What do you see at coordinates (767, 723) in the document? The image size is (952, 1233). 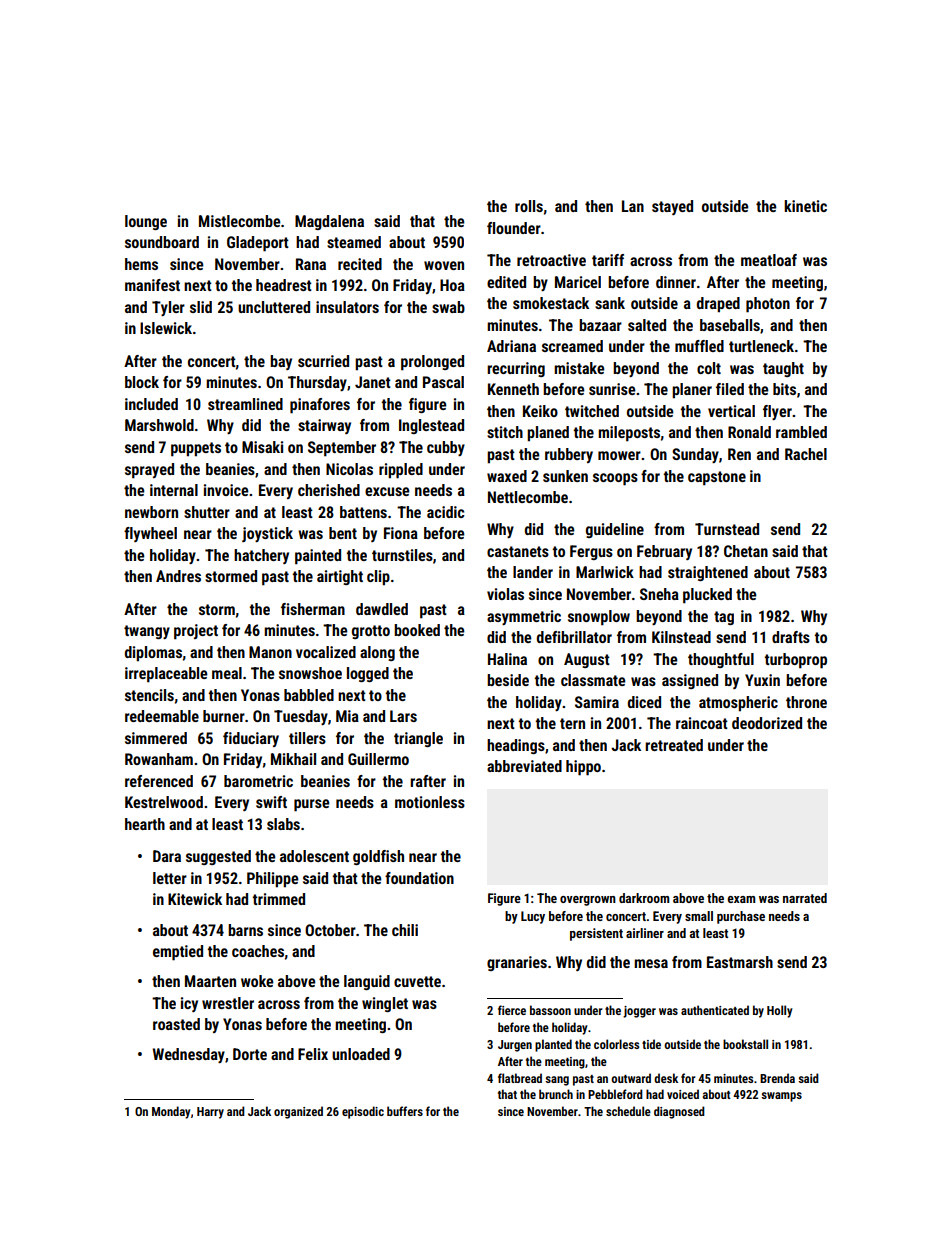 I see `deodorized` at bounding box center [767, 723].
